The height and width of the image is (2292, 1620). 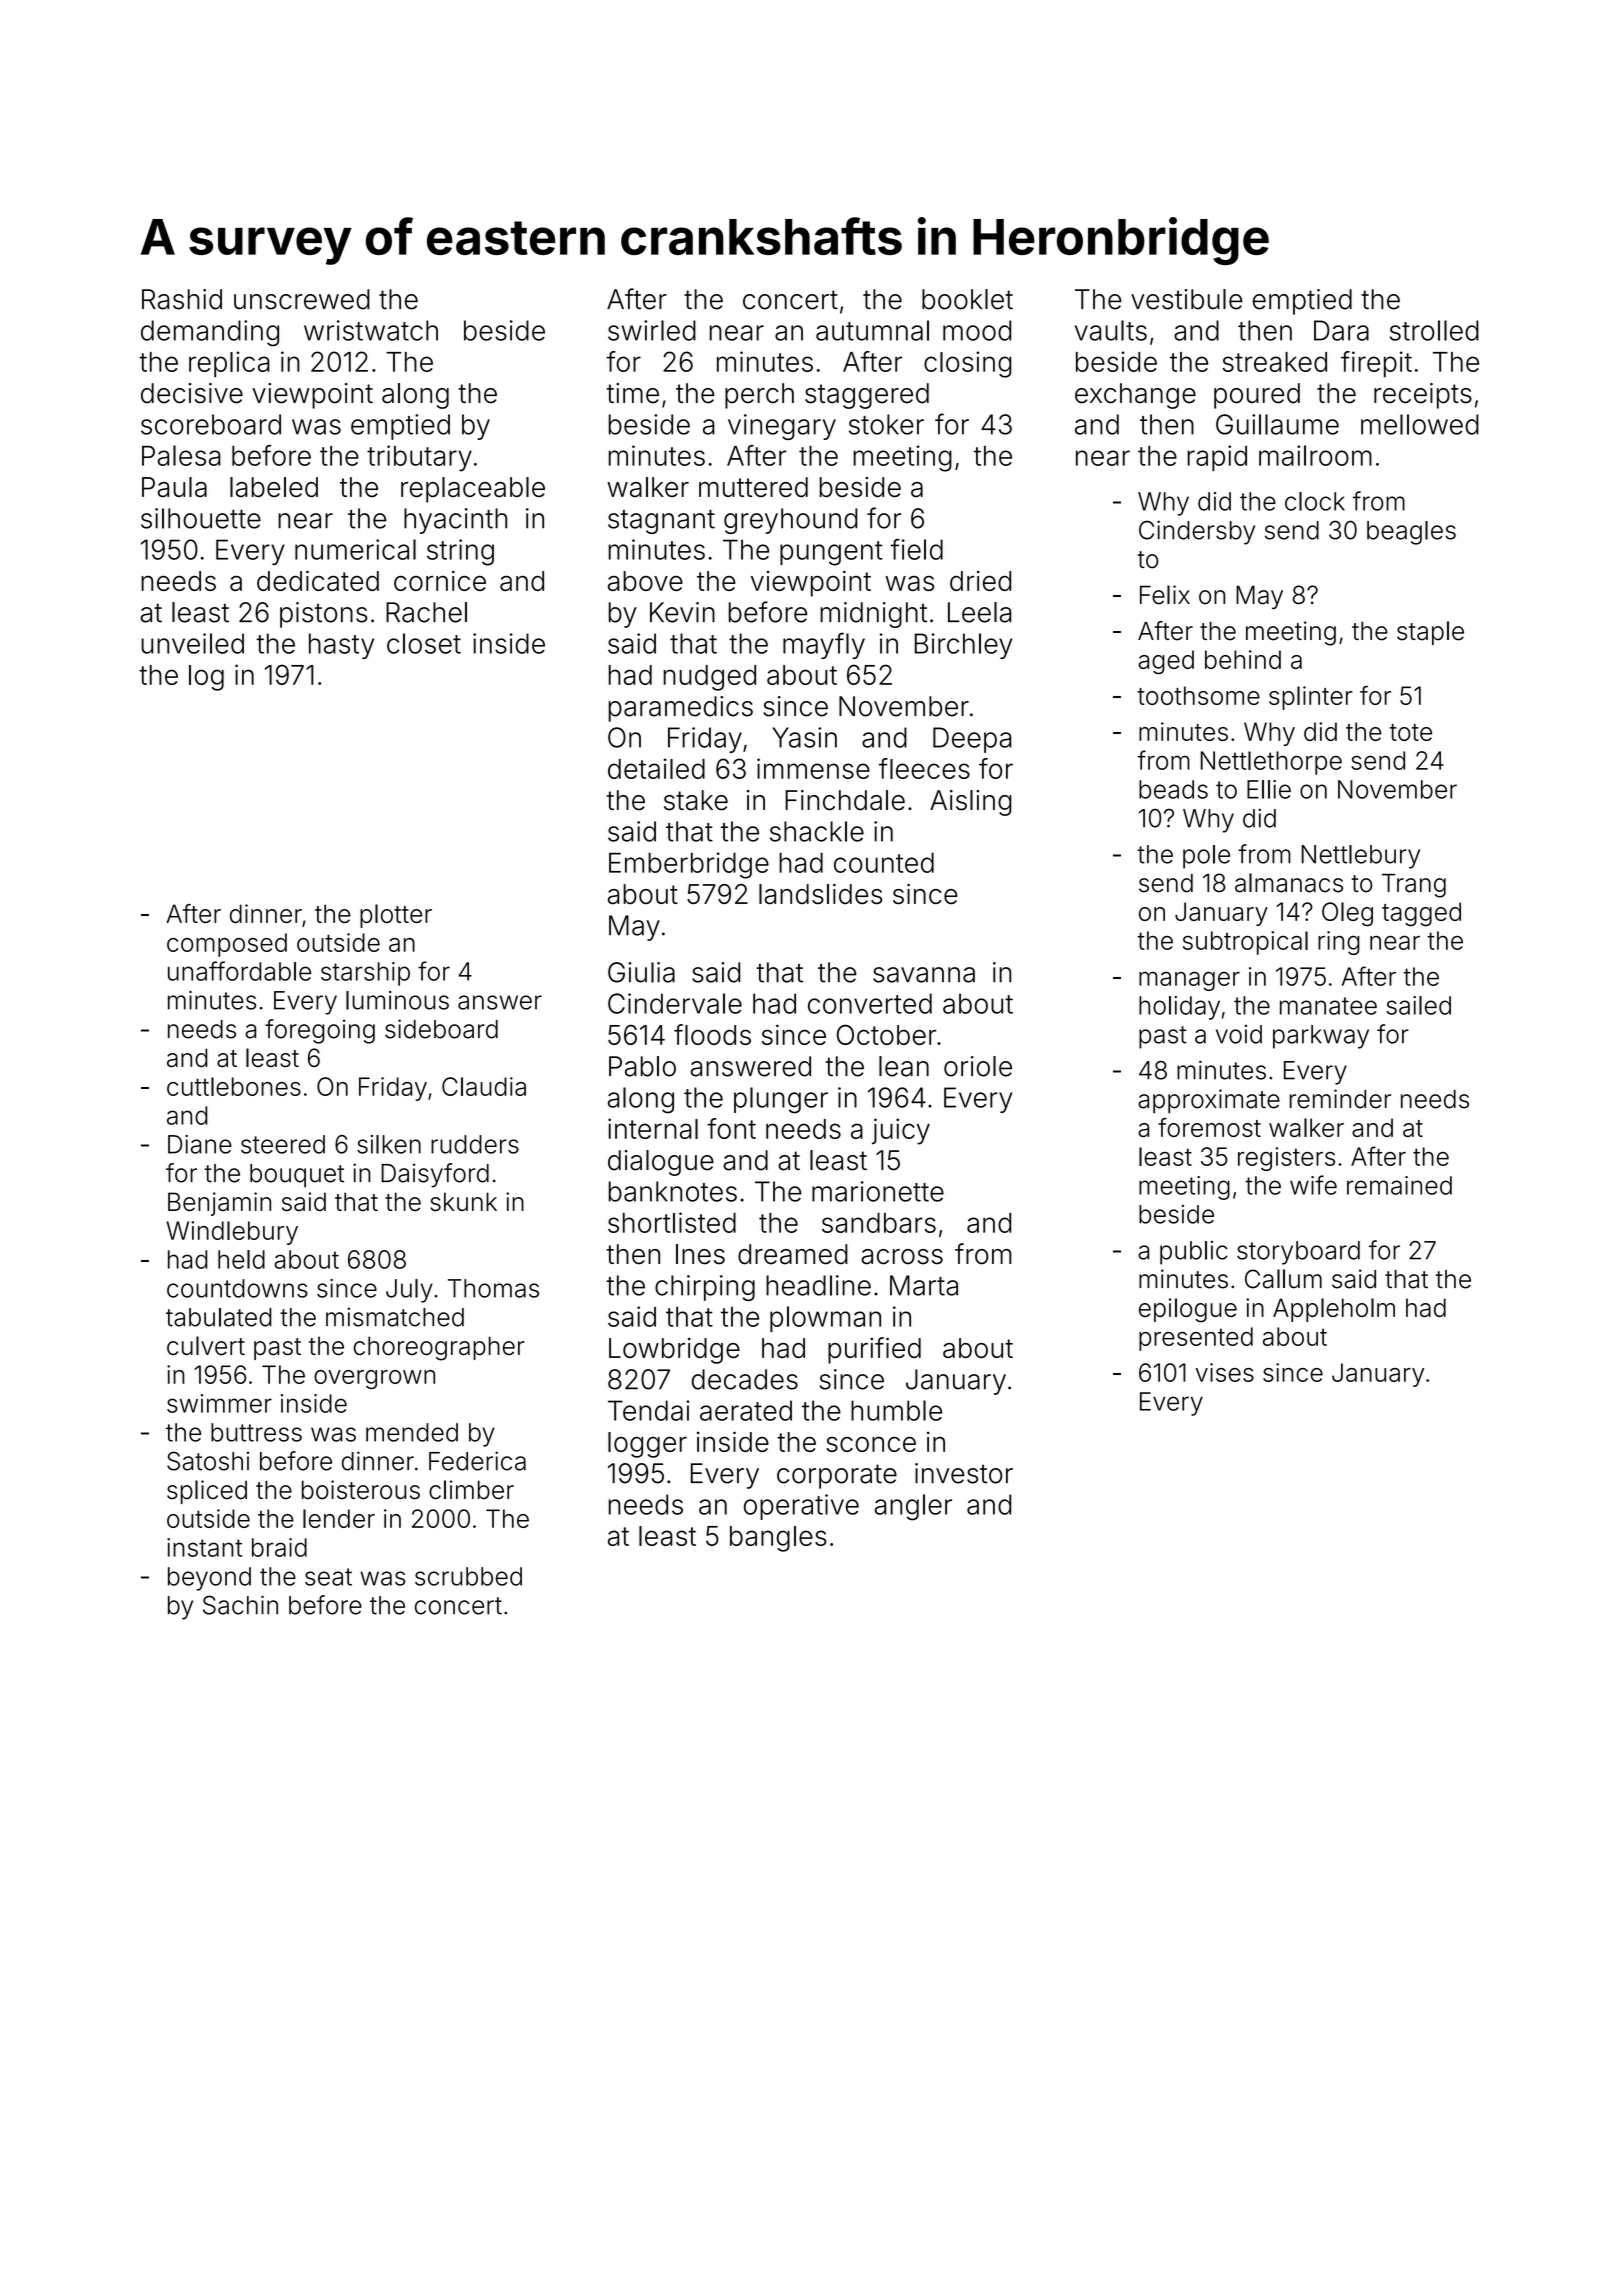 What do you see at coordinates (227, 945) in the image?
I see `composed` at bounding box center [227, 945].
